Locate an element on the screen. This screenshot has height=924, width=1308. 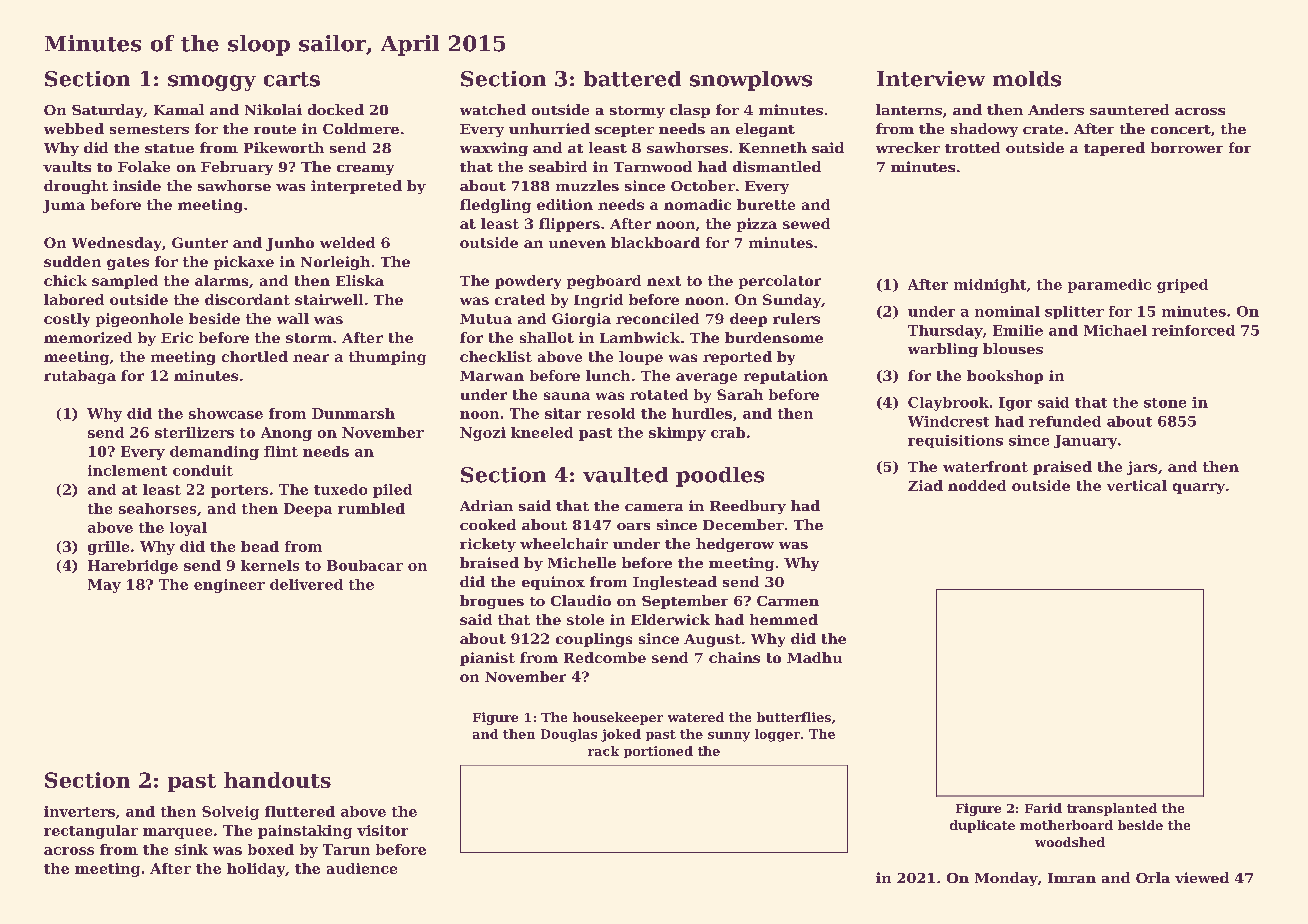
delivered is located at coordinates (306, 584).
